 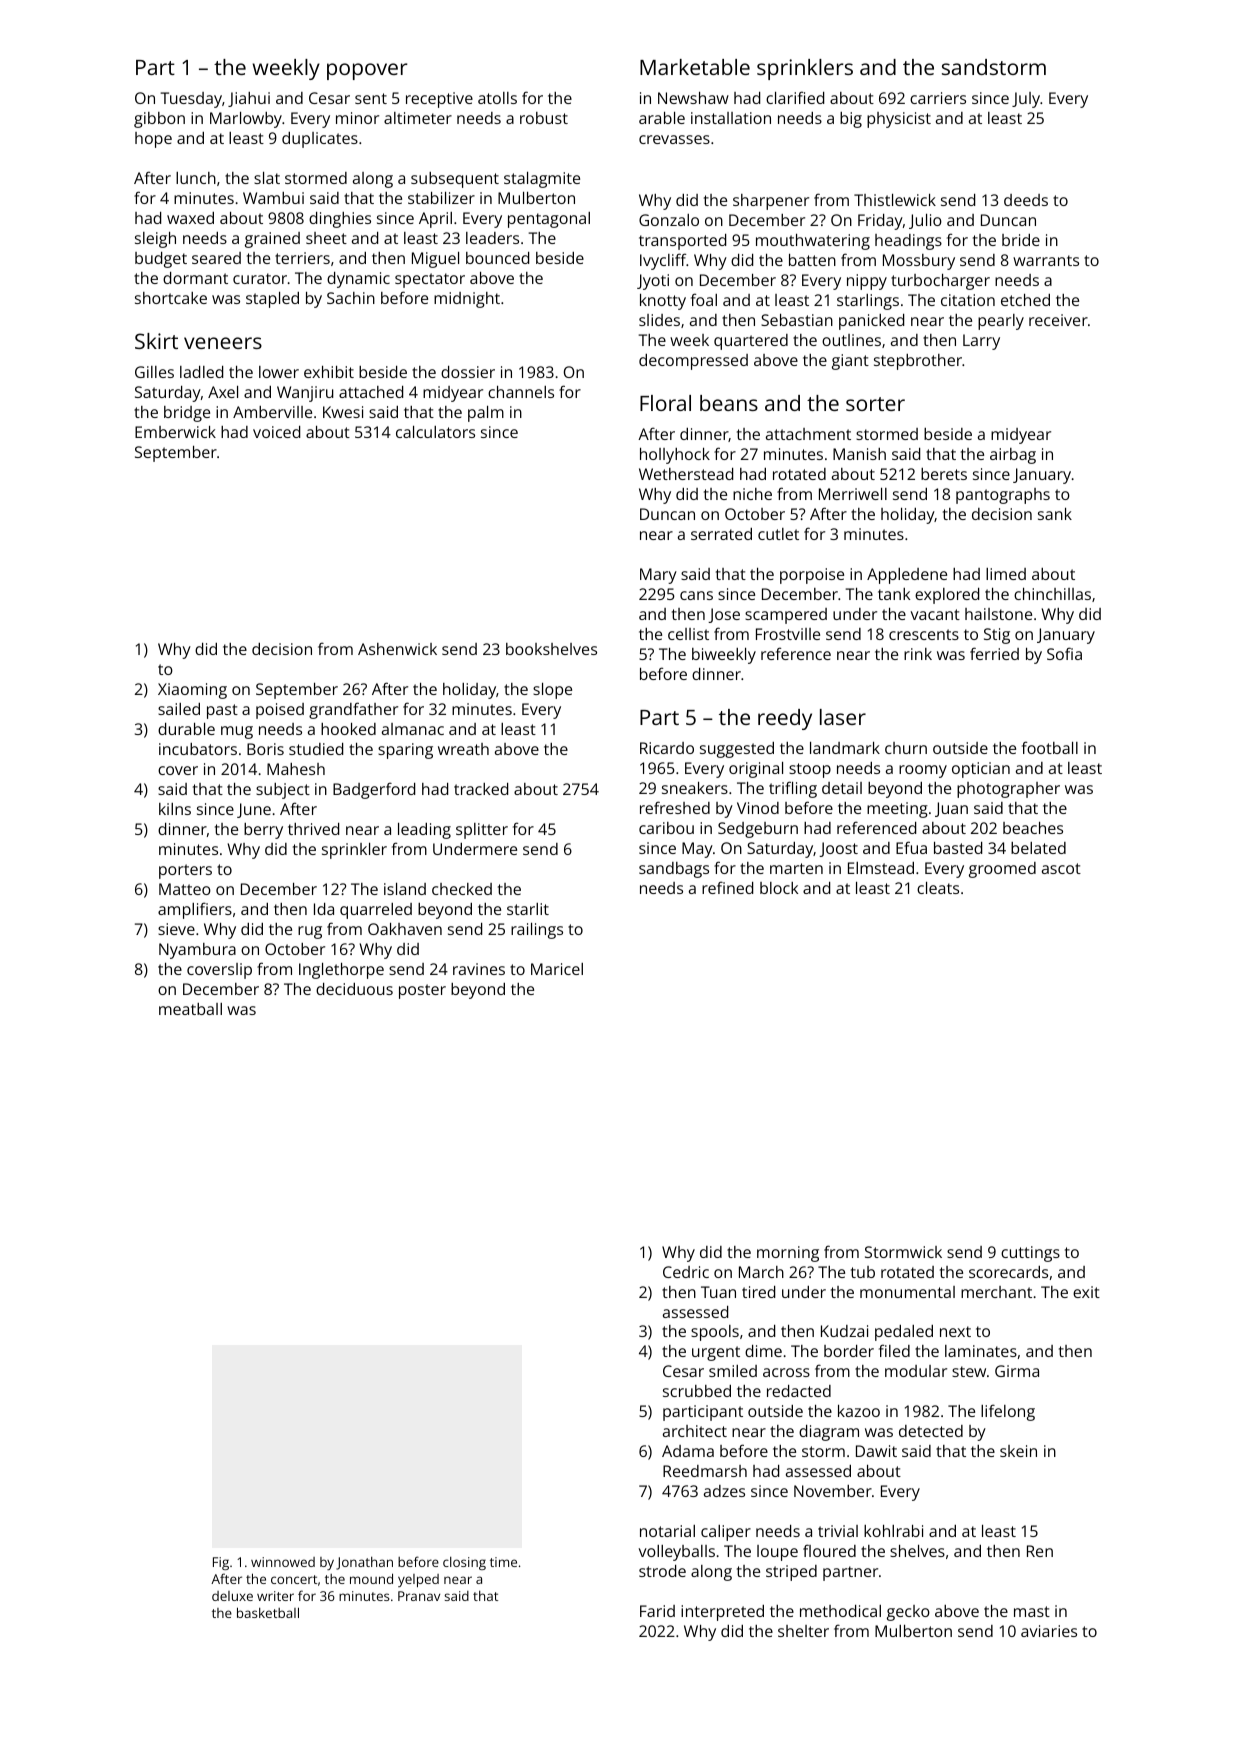 I want to click on Tuesday, so click(x=191, y=100).
